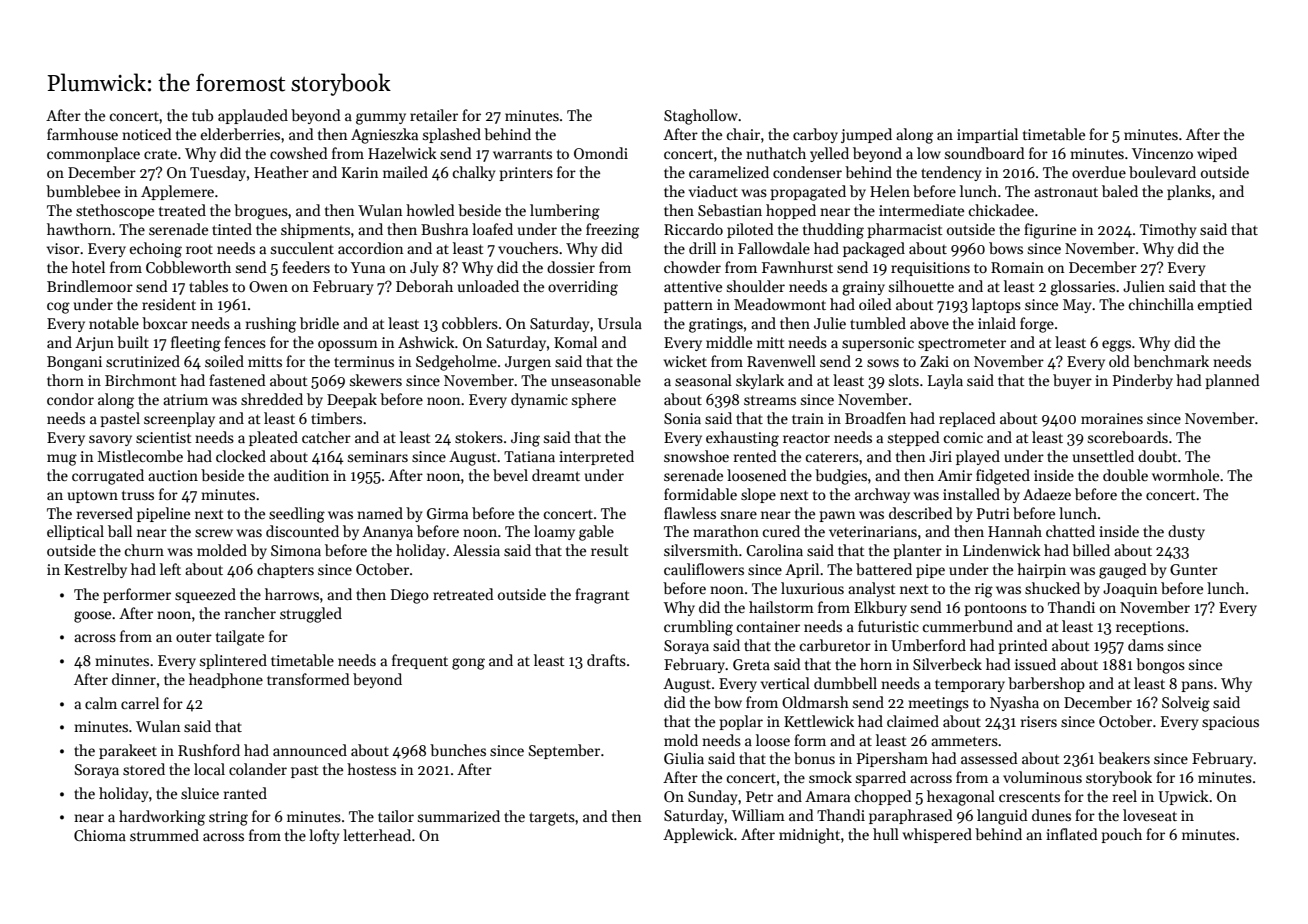 This screenshot has width=1308, height=924. I want to click on churn, so click(144, 550).
